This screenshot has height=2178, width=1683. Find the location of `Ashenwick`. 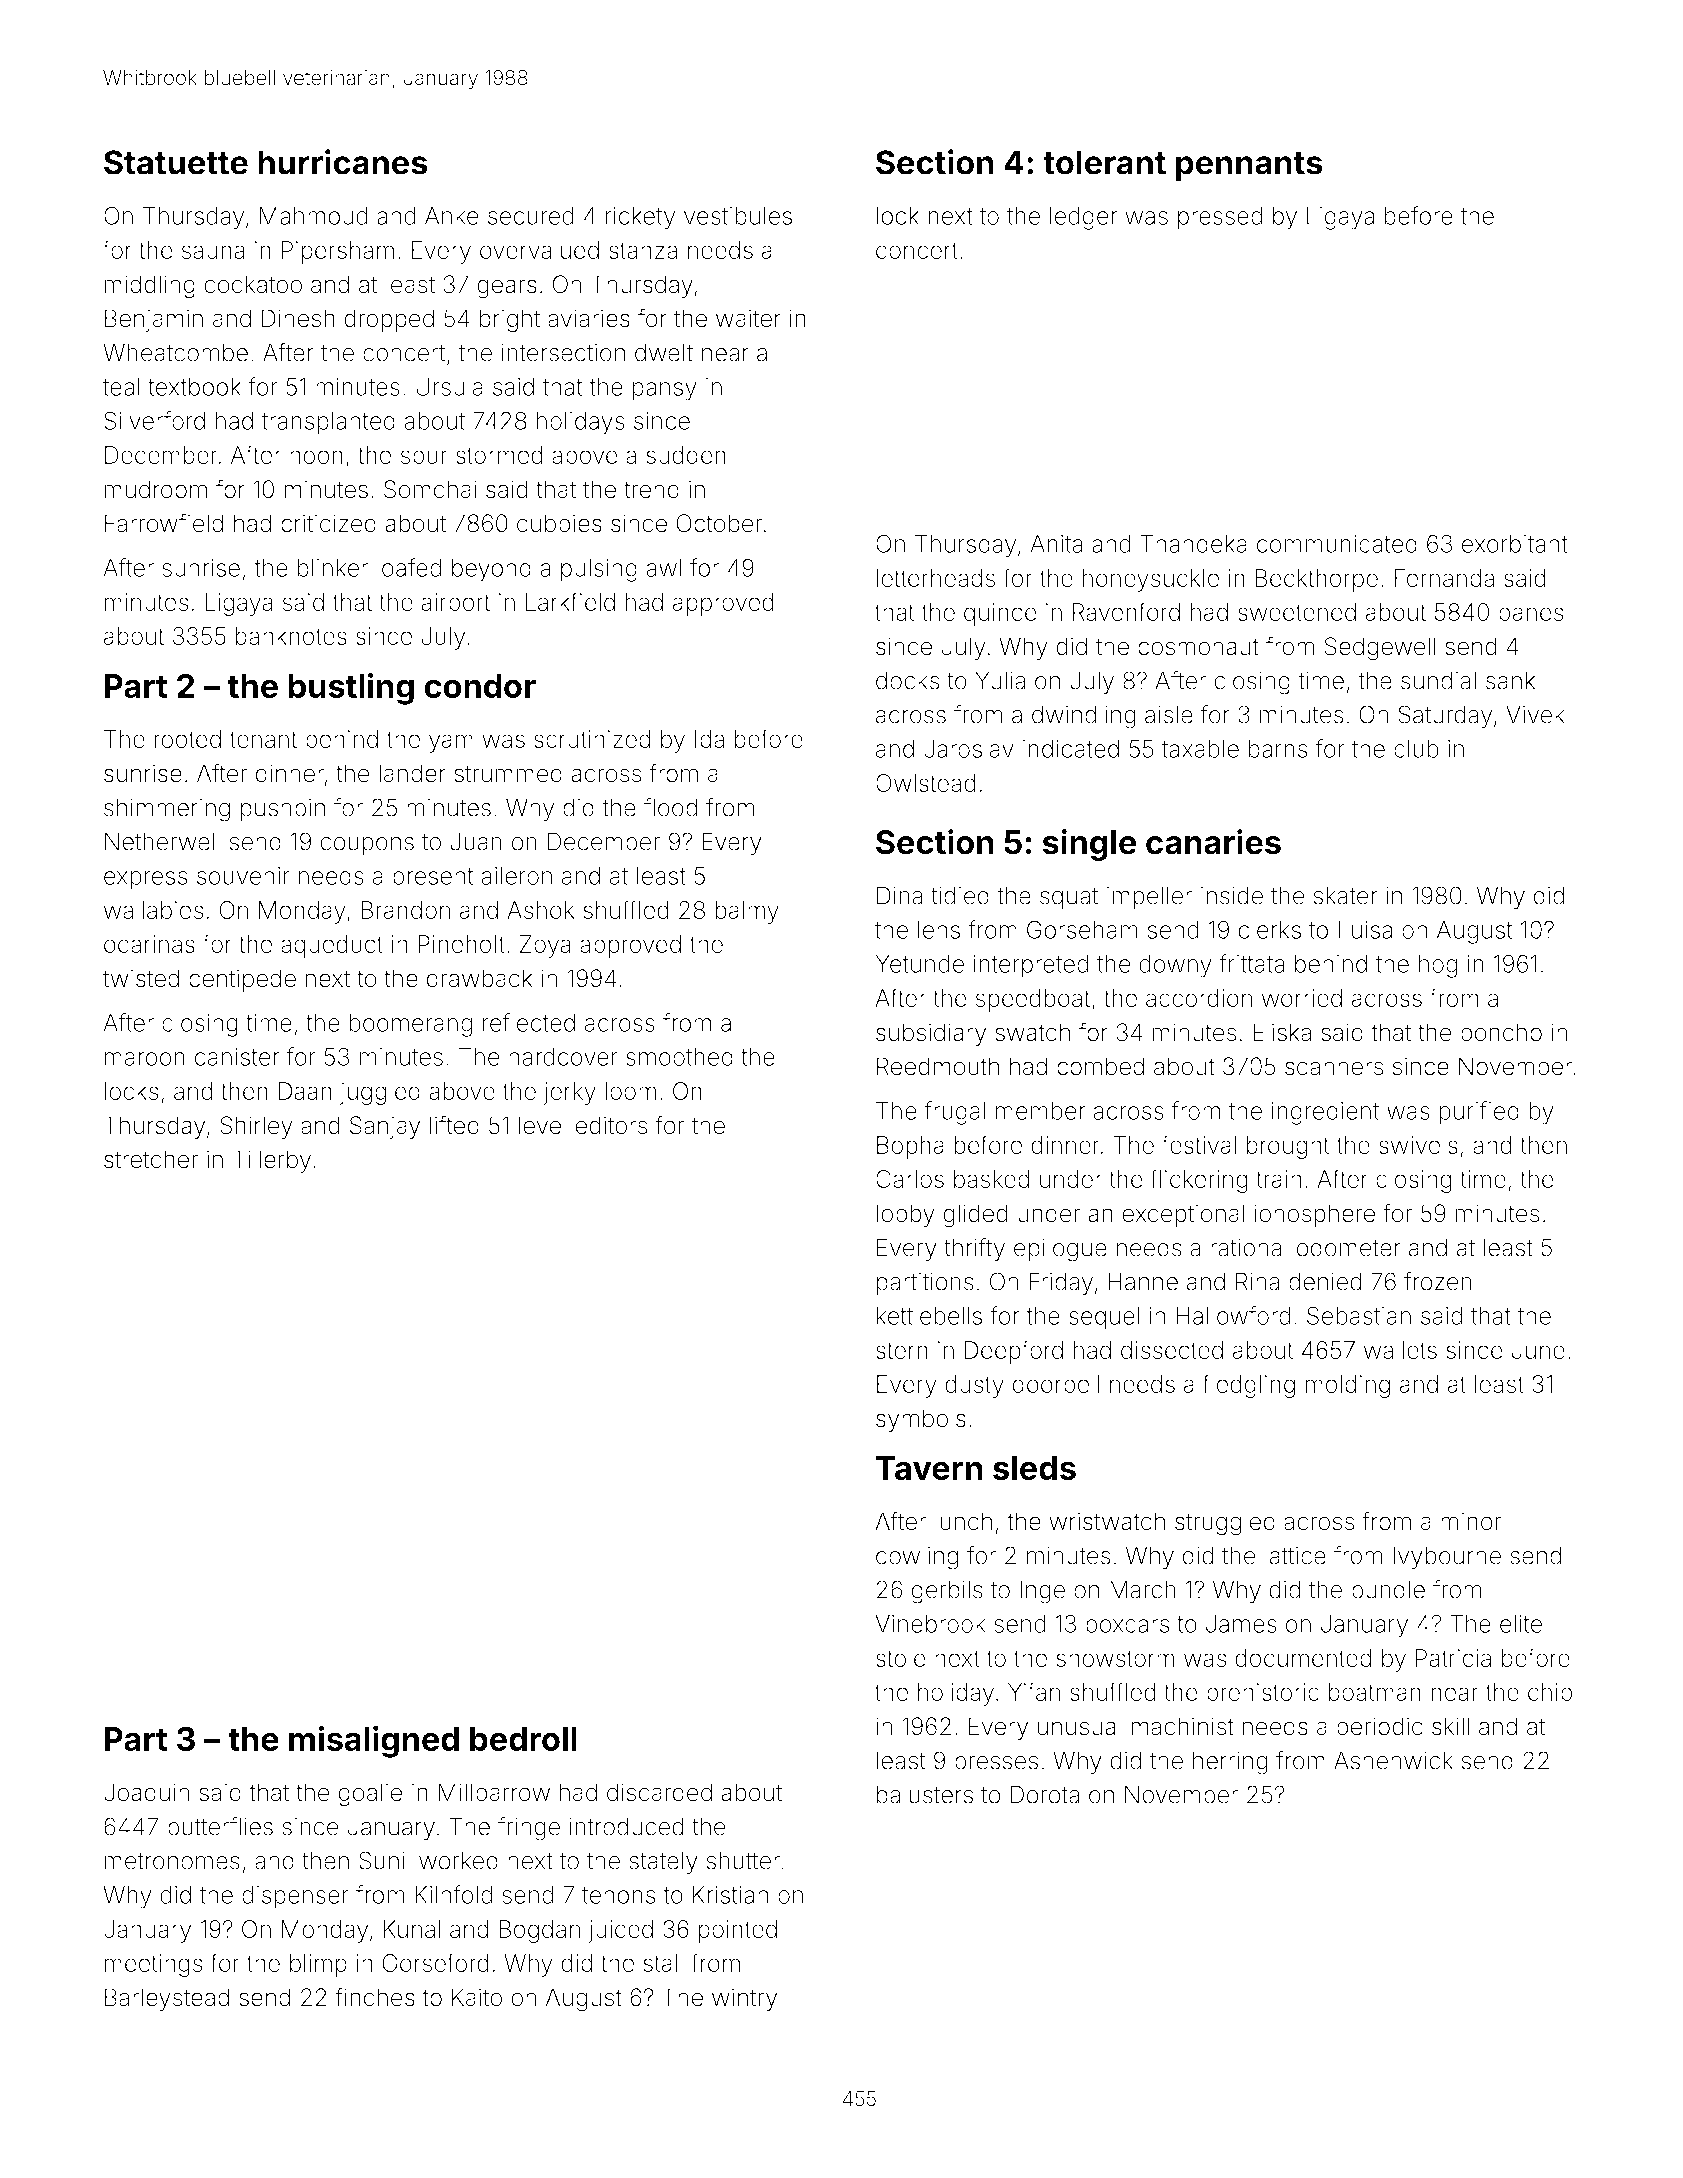

Ashenwick is located at coordinates (1393, 1760).
